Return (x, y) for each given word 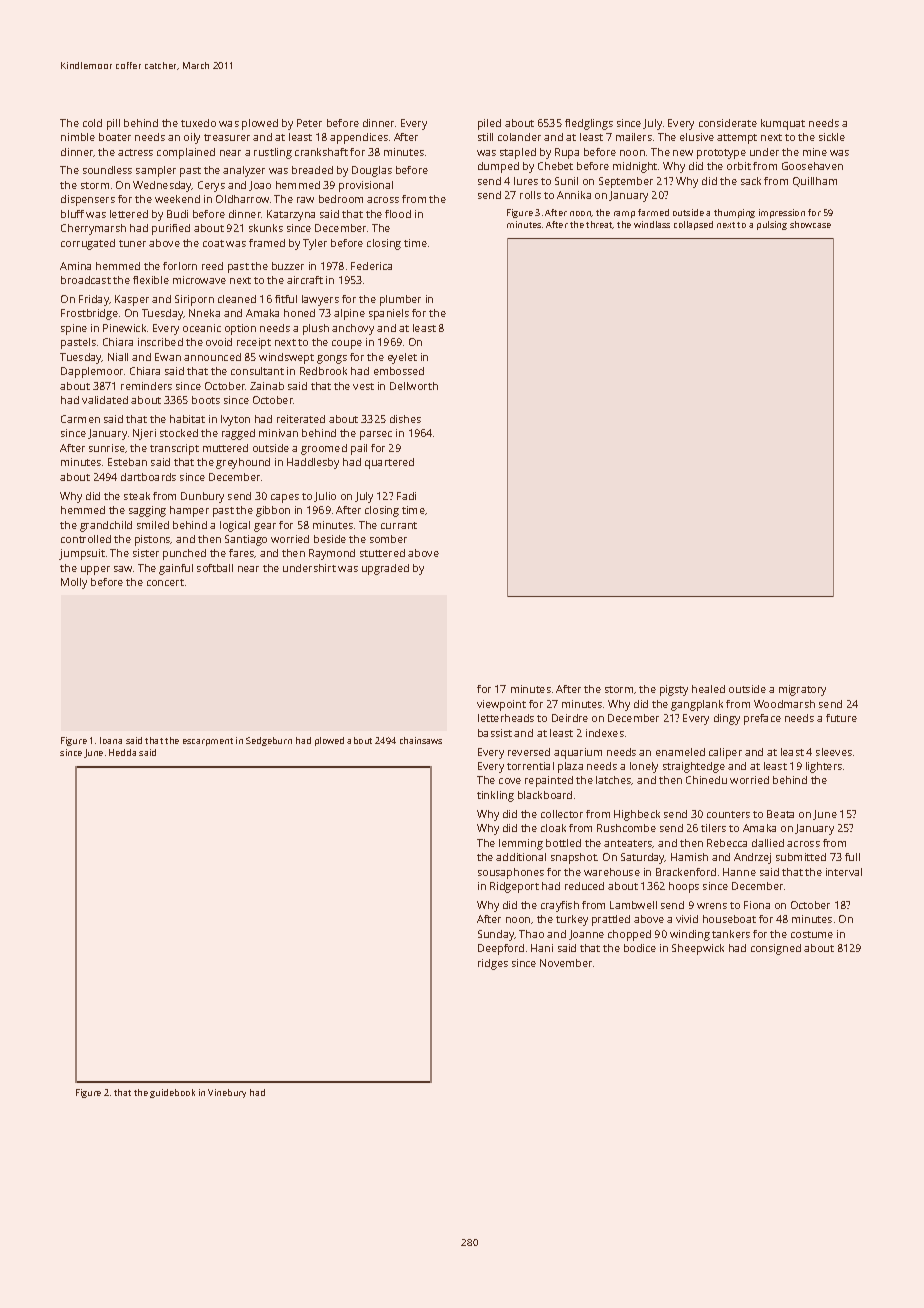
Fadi (406, 496)
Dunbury (202, 497)
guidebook (172, 1093)
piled (489, 124)
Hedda (122, 752)
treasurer (227, 137)
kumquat (783, 124)
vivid (687, 919)
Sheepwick (698, 949)
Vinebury (227, 1093)
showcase (810, 224)
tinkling (495, 796)
